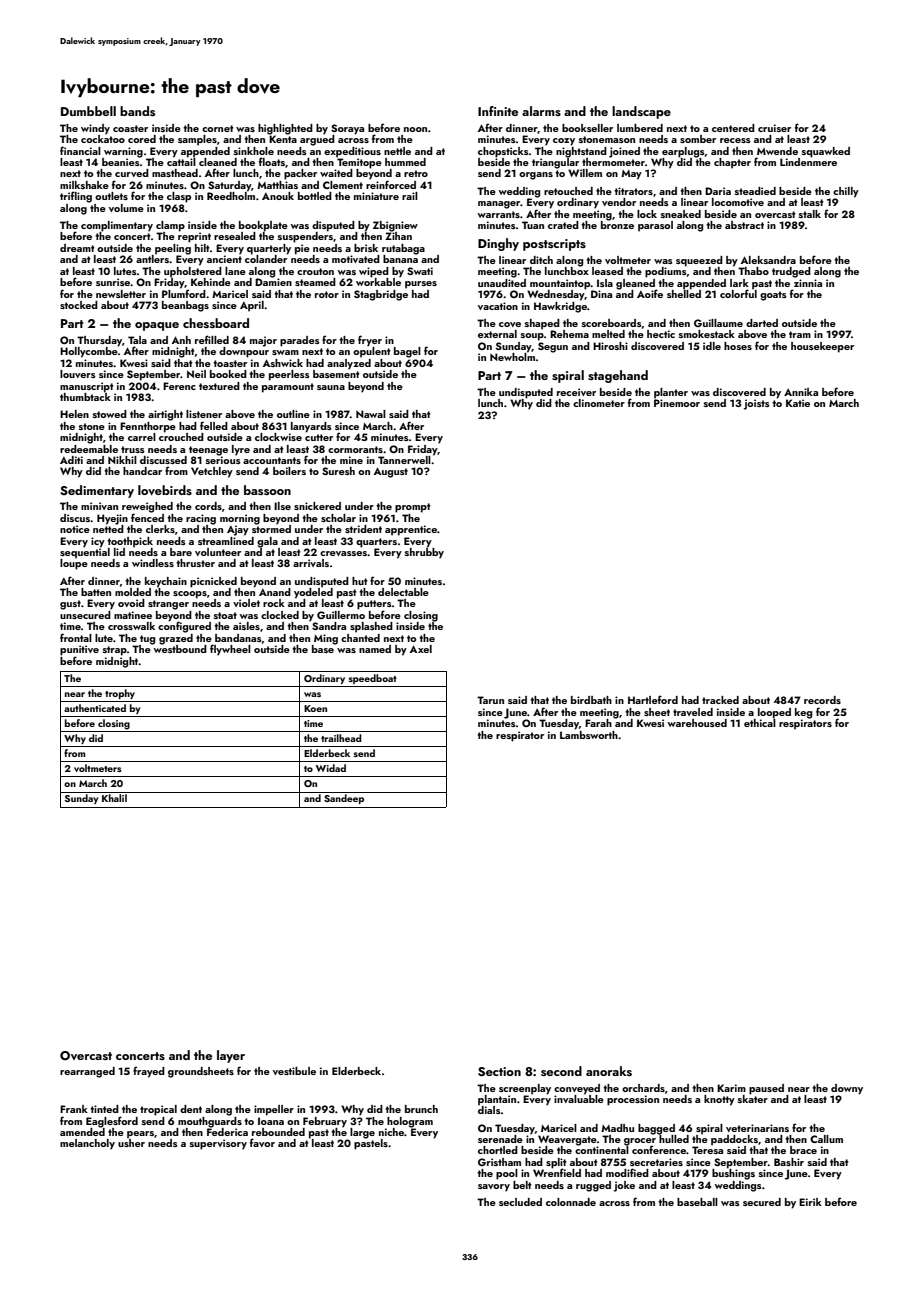  What do you see at coordinates (80, 150) in the screenshot?
I see `financial` at bounding box center [80, 150].
